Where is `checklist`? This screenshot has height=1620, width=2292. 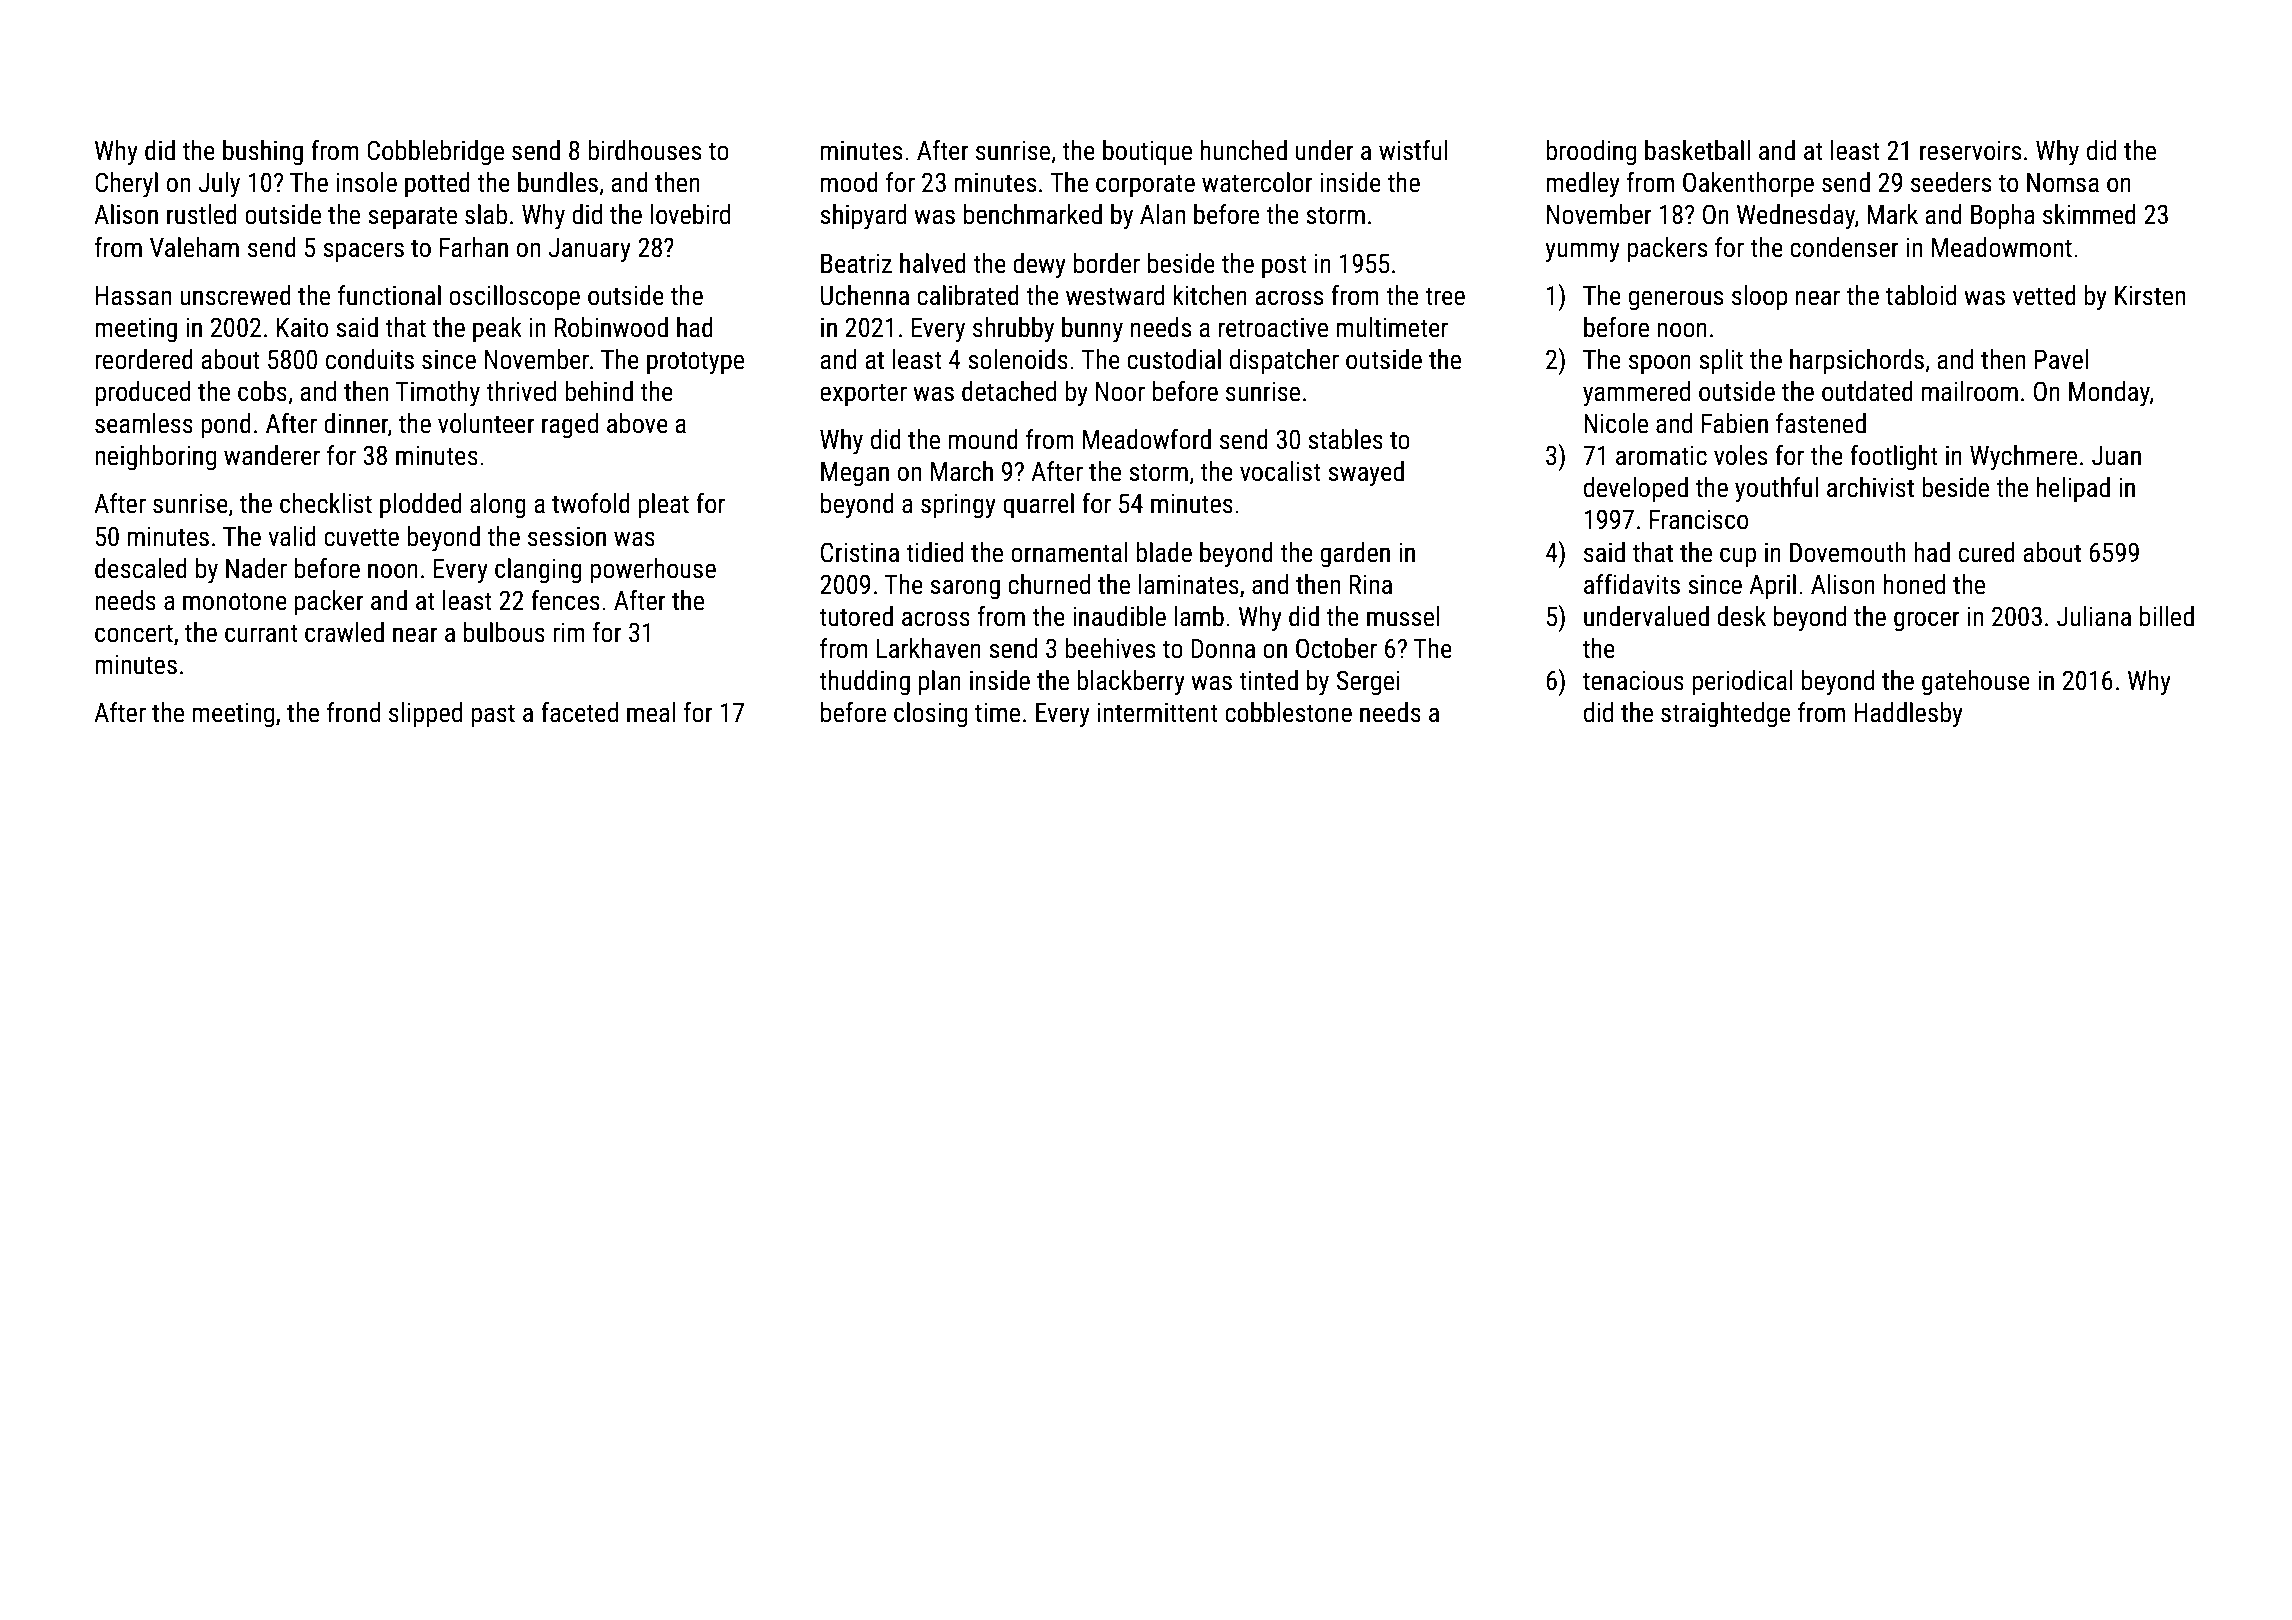 checklist is located at coordinates (326, 503).
